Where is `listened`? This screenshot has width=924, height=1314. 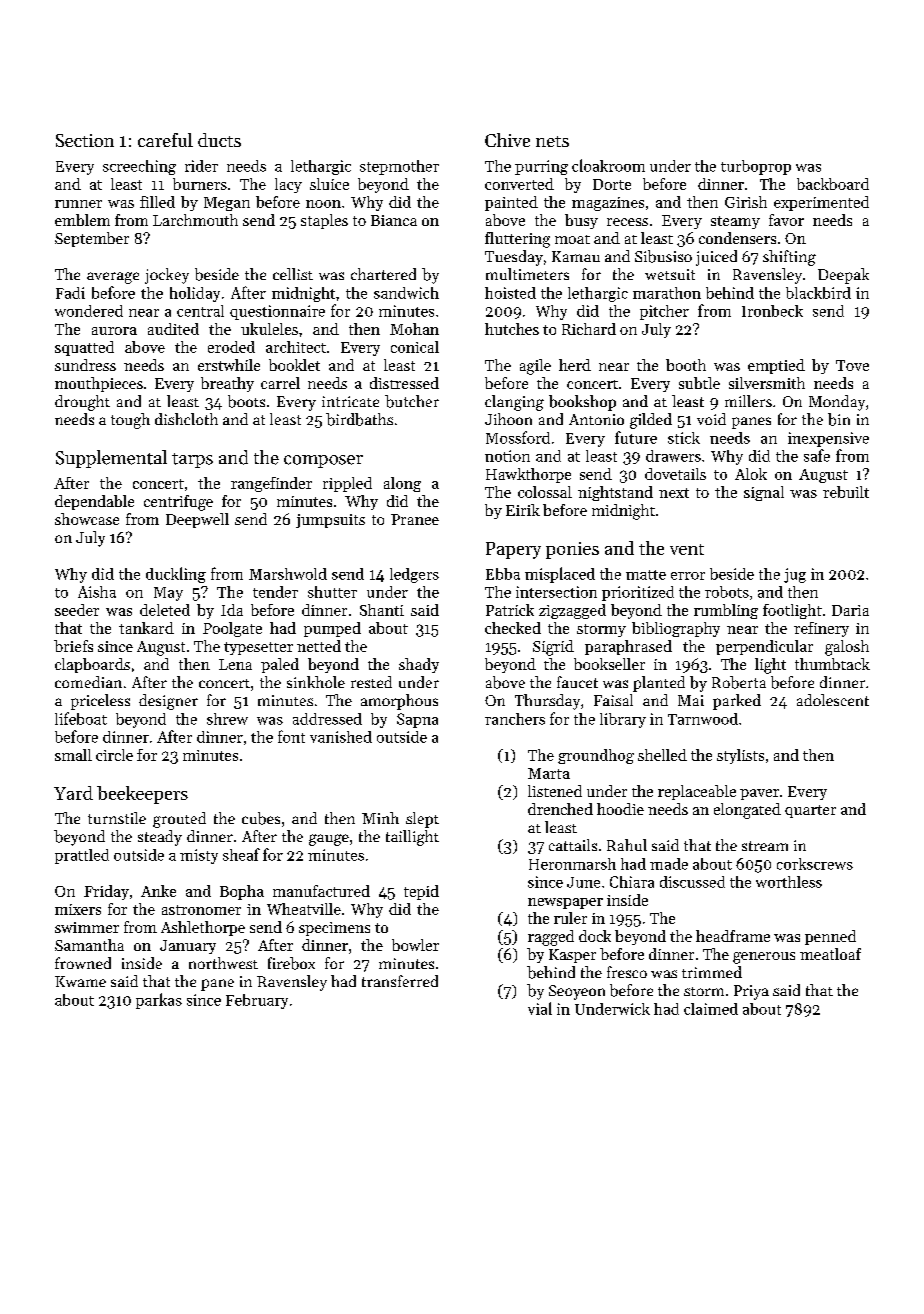
listened is located at coordinates (555, 791).
